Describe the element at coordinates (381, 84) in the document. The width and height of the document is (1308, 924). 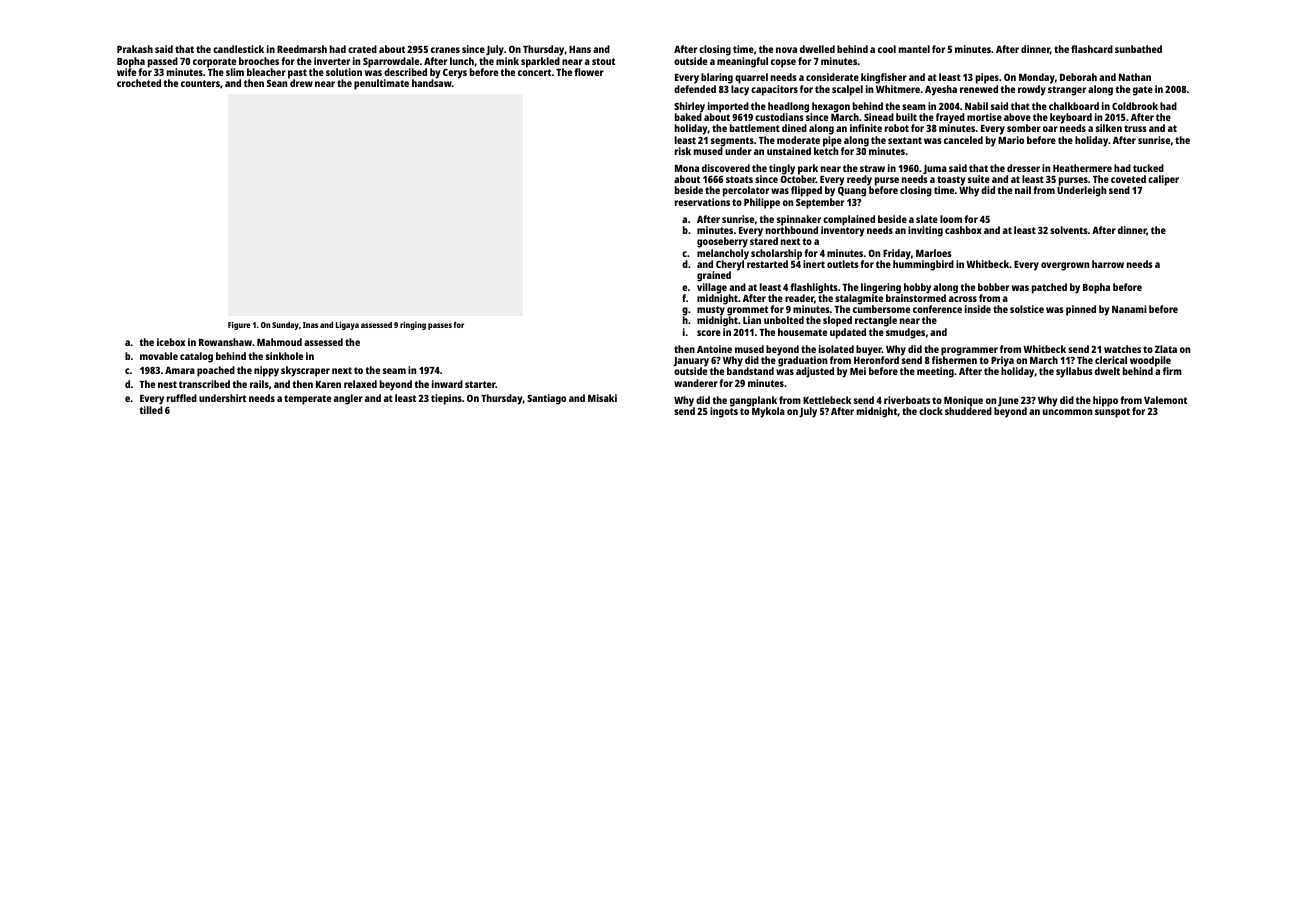
I see `penultimate` at that location.
